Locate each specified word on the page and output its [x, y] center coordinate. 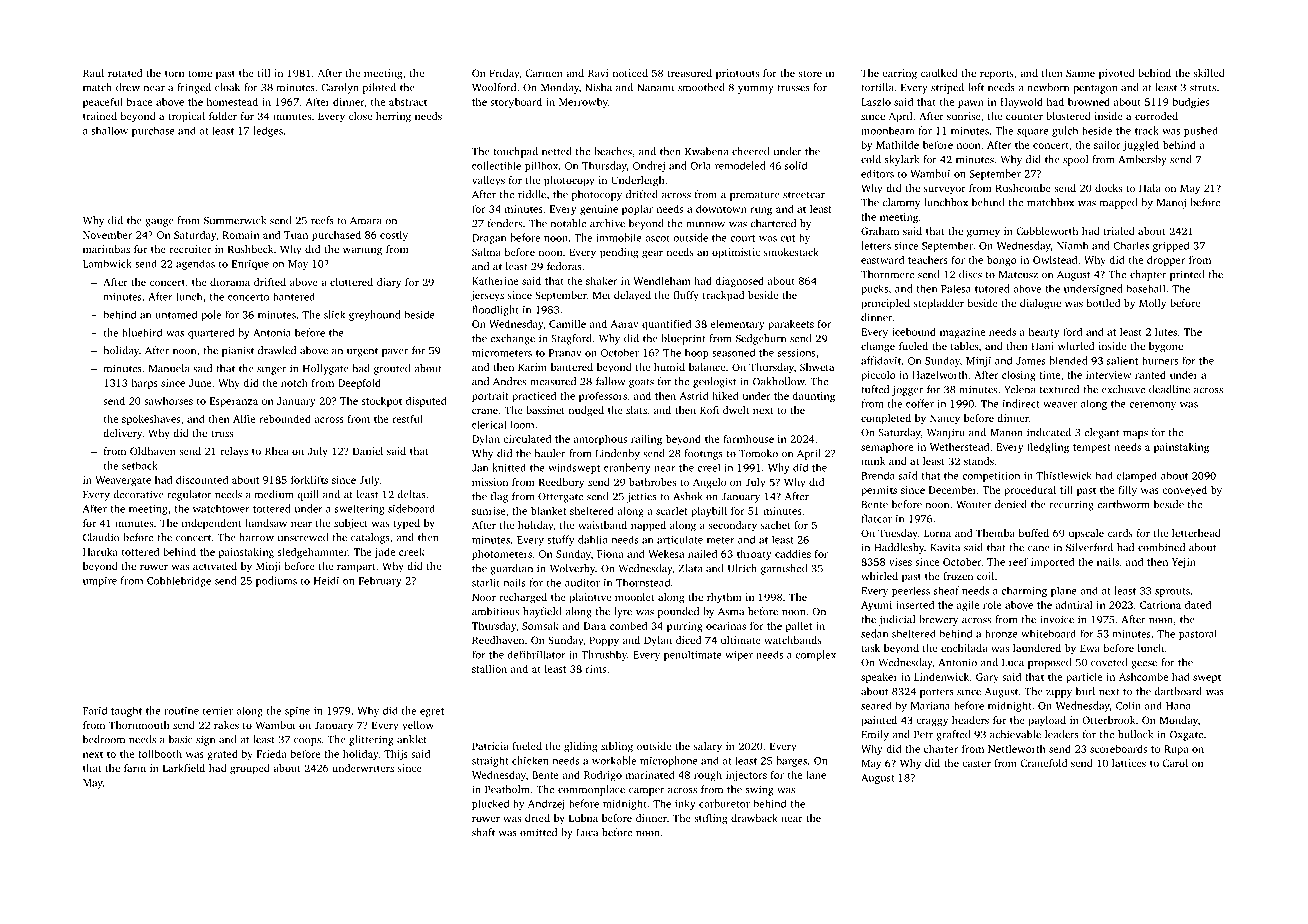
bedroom [104, 739]
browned [1089, 102]
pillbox [541, 166]
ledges [268, 131]
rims [596, 669]
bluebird [142, 332]
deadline [1169, 389]
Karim [532, 367]
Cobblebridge [179, 581]
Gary [987, 678]
